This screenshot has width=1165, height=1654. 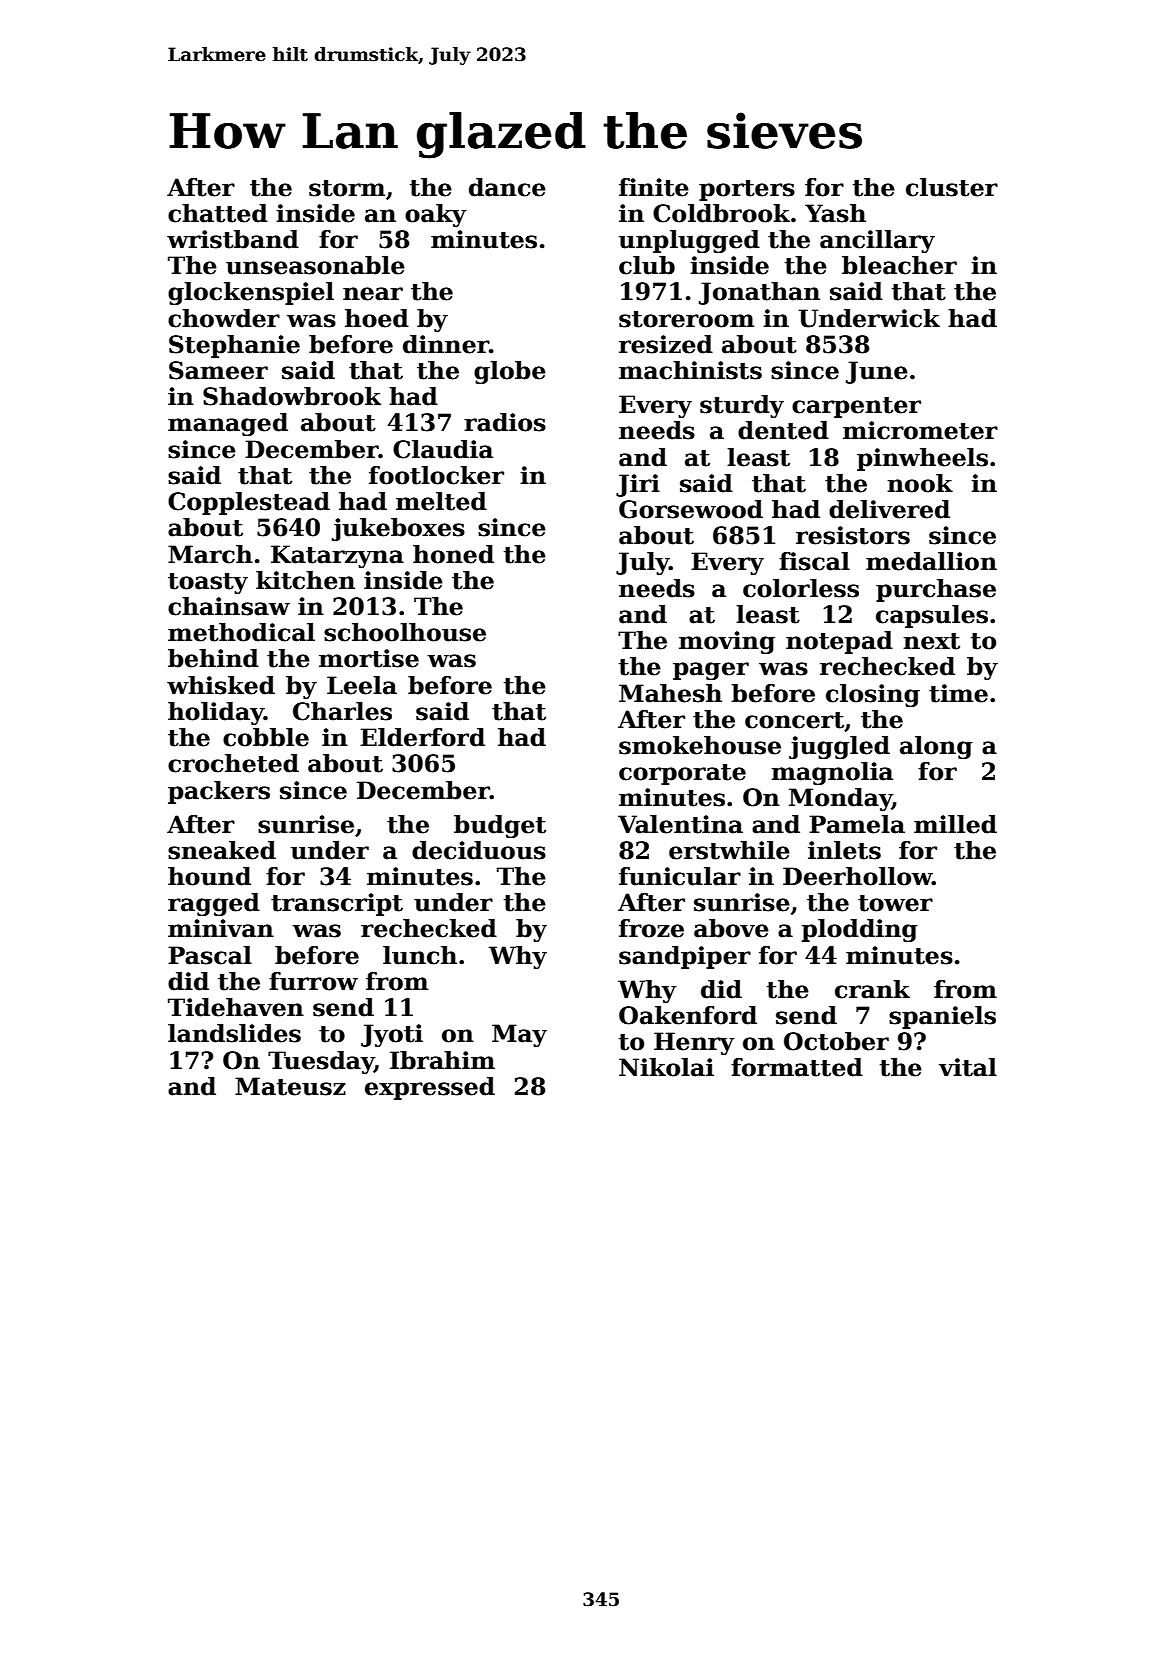 I want to click on finite, so click(x=654, y=187).
